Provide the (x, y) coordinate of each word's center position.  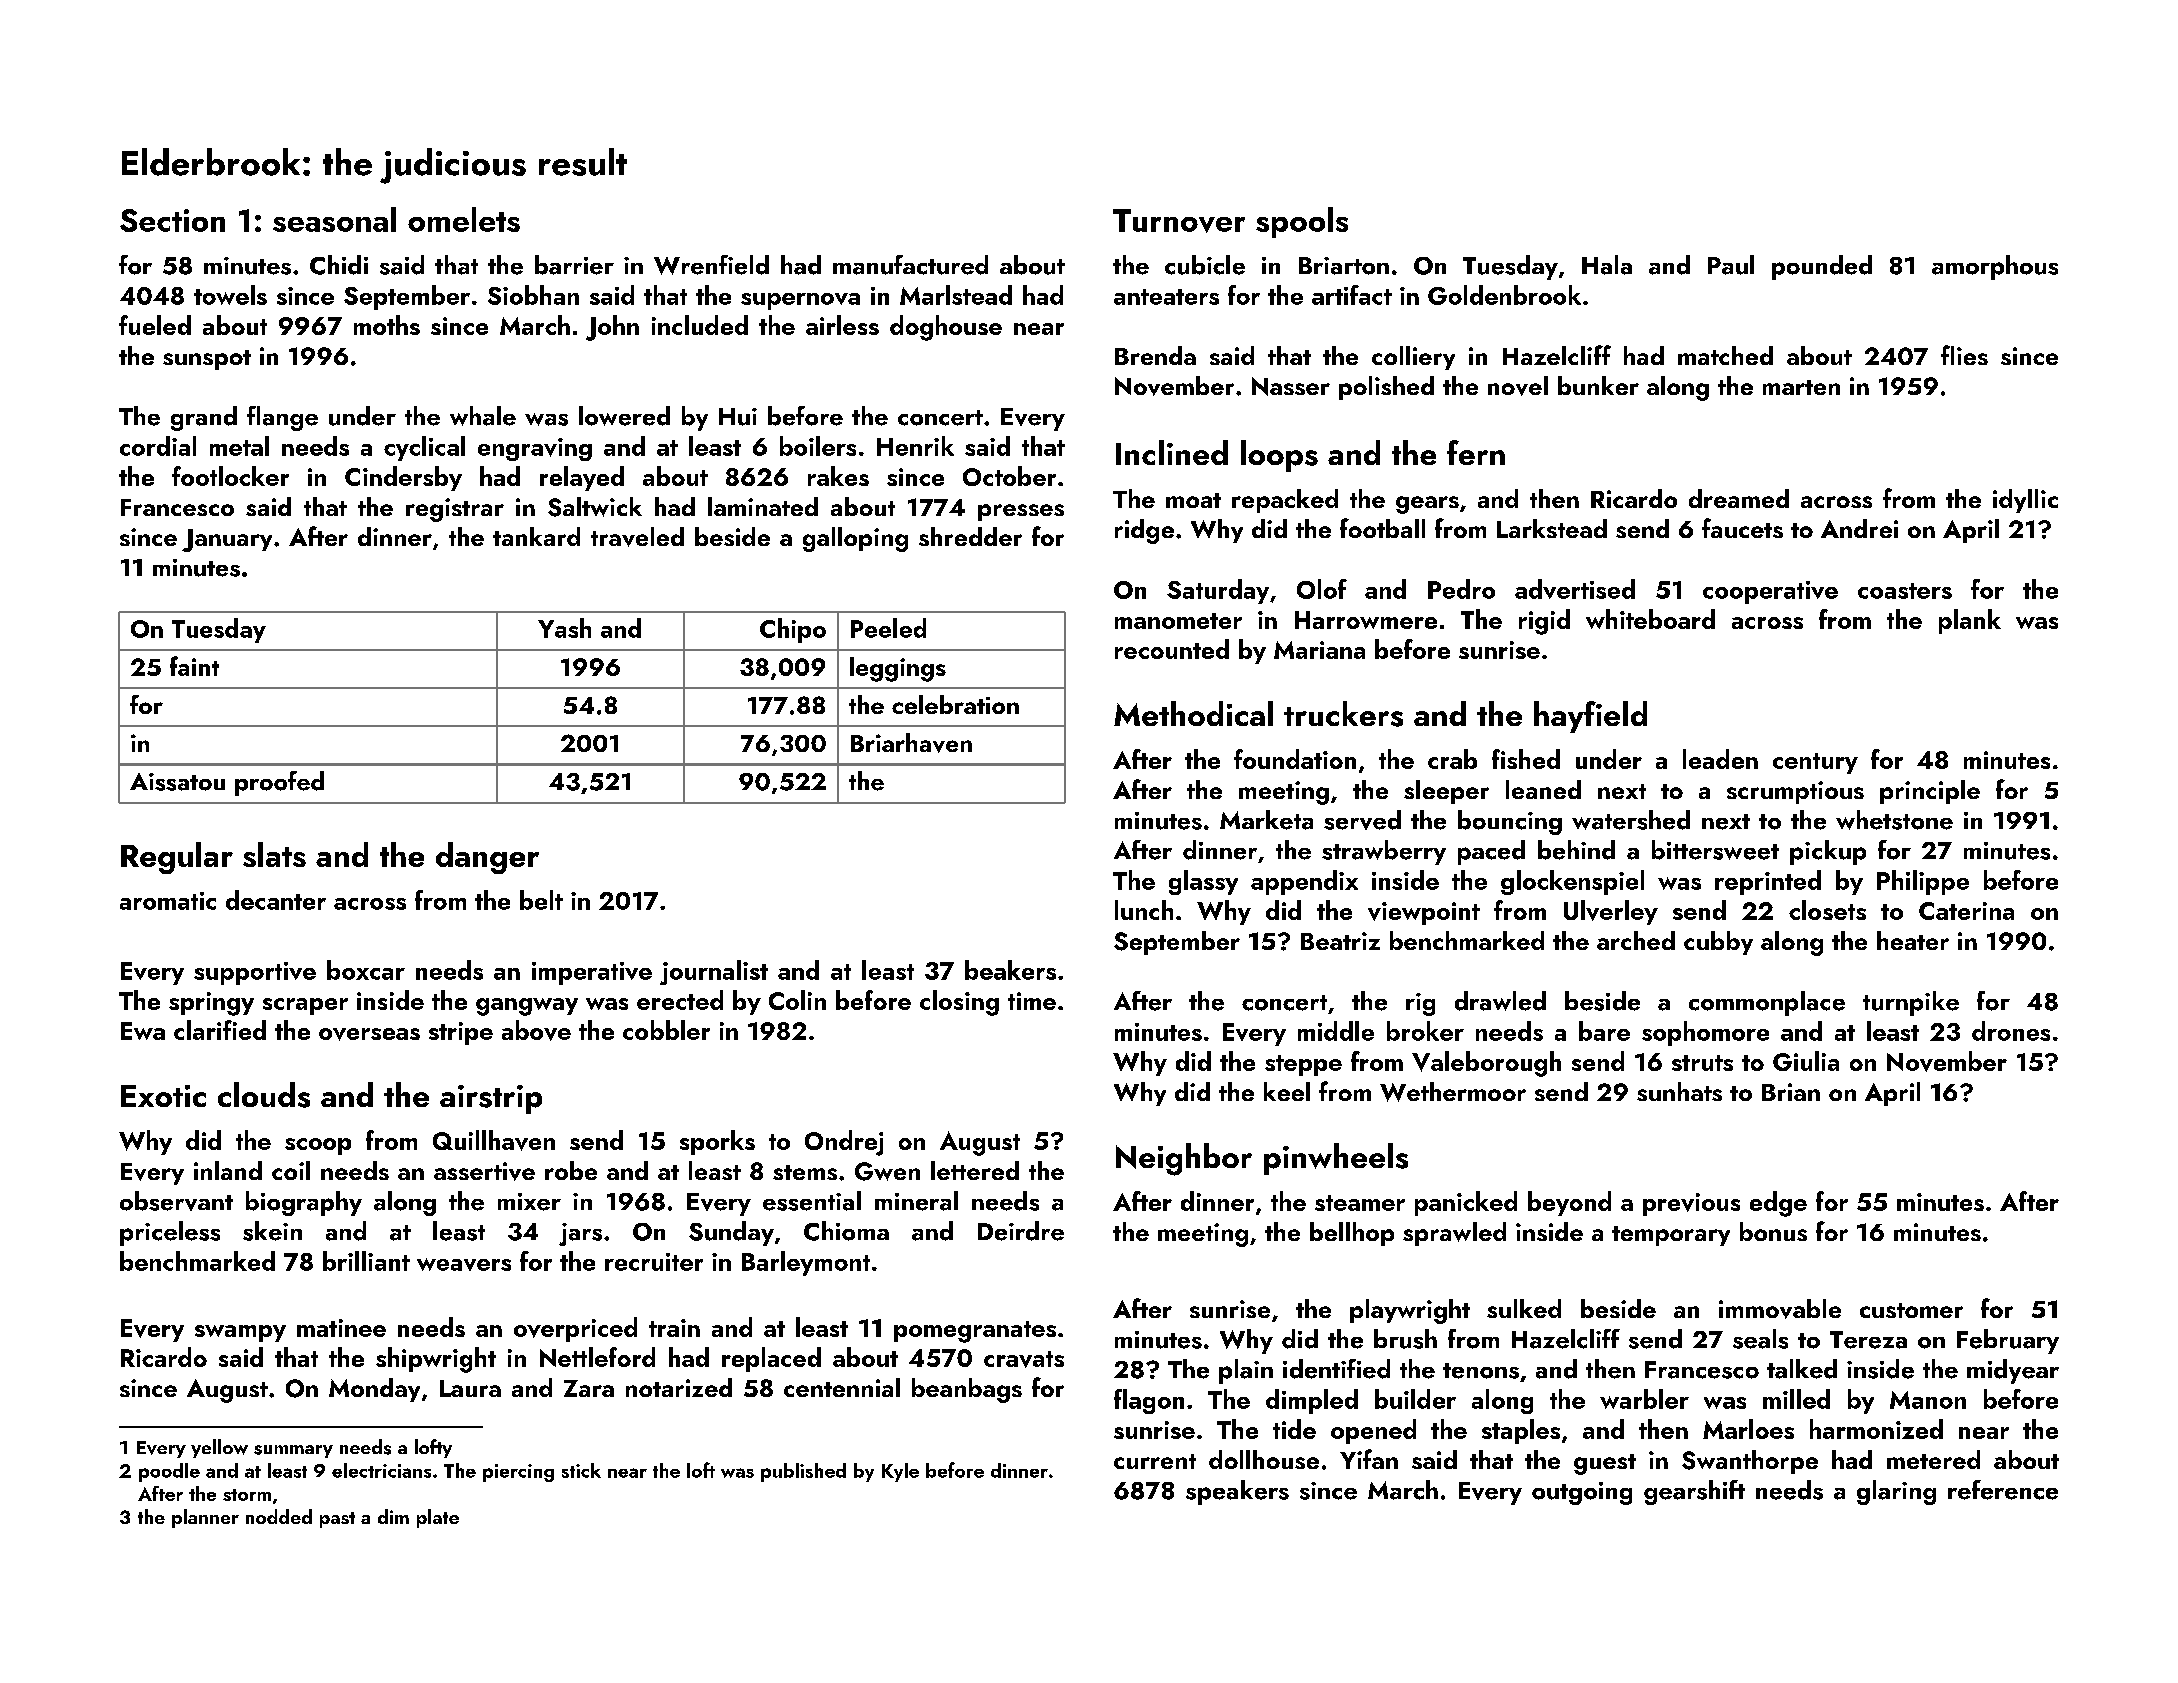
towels (230, 295)
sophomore (1705, 1033)
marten (1801, 387)
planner (205, 1518)
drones (2011, 1031)
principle (1930, 792)
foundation (1295, 759)
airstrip (491, 1099)
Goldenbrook (1504, 295)
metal (239, 446)
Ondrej (844, 1143)
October (1009, 476)
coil (291, 1170)
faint (194, 666)
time (1032, 1001)
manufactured (910, 265)
